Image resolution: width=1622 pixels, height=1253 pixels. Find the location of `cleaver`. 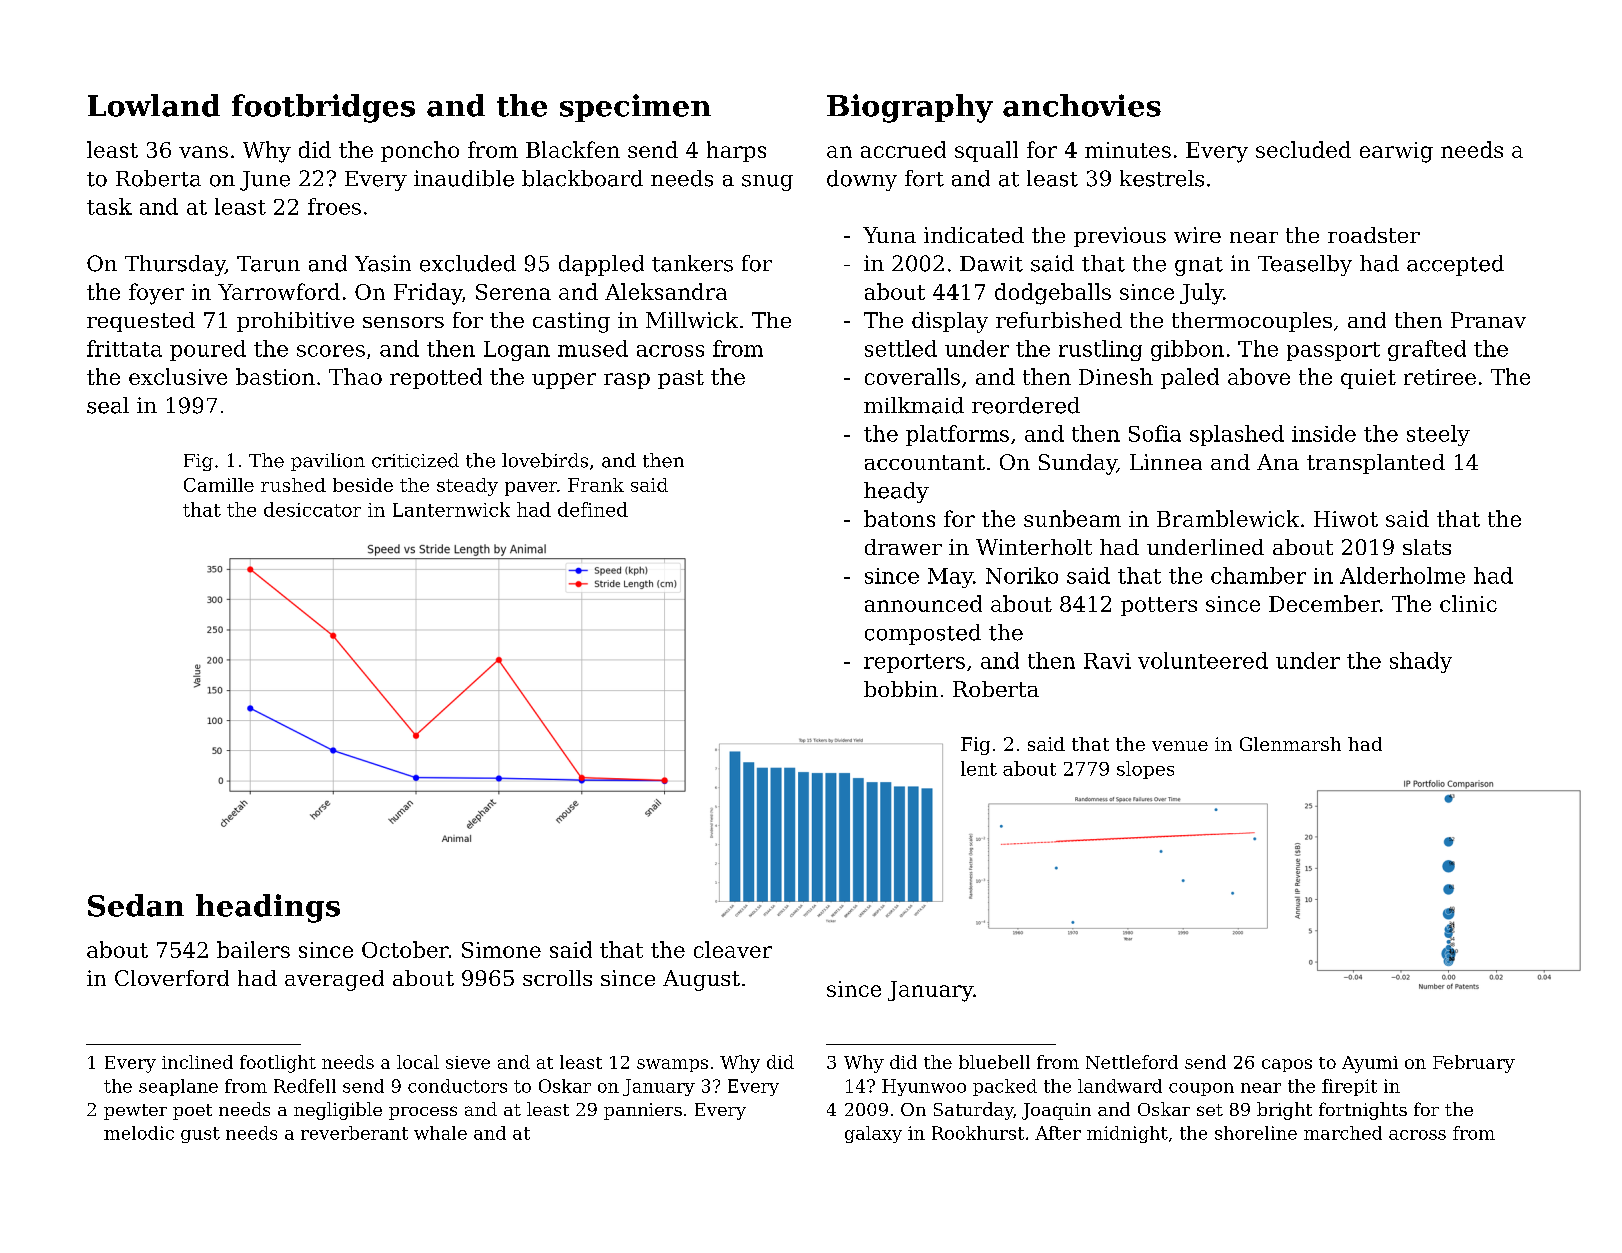

cleaver is located at coordinates (733, 949).
